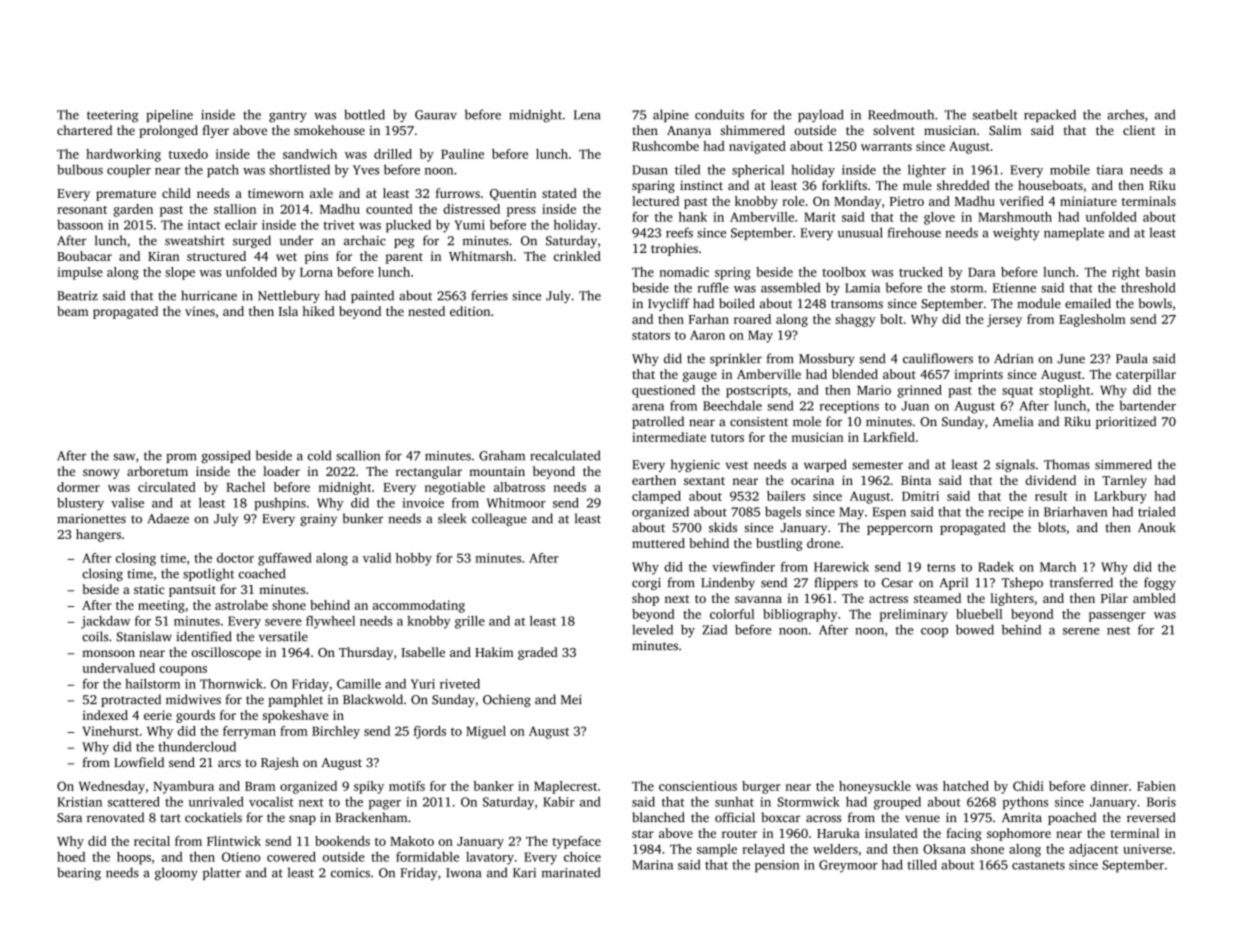 The width and height of the page is (1233, 952). What do you see at coordinates (366, 170) in the page?
I see `Yves` at bounding box center [366, 170].
